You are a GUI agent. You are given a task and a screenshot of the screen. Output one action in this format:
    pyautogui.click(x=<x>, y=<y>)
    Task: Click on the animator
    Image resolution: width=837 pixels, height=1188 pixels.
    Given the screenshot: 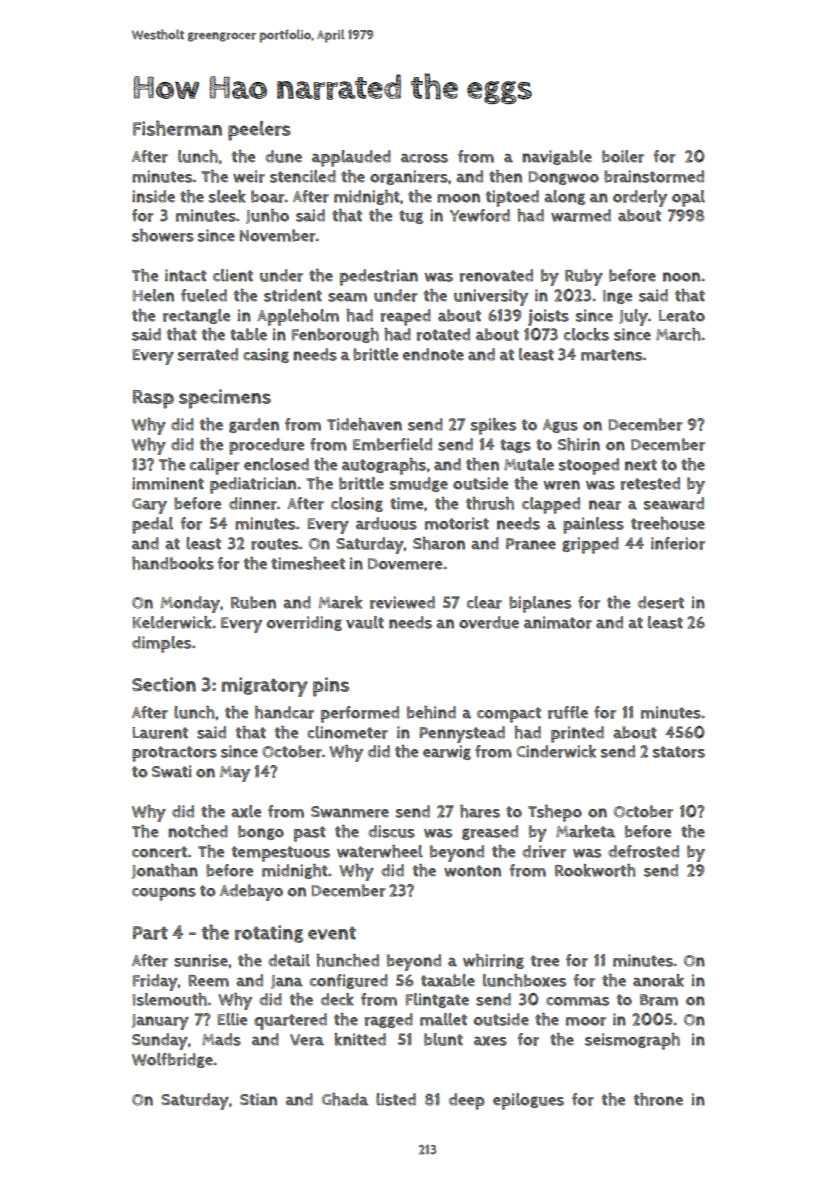 What is the action you would take?
    pyautogui.click(x=558, y=622)
